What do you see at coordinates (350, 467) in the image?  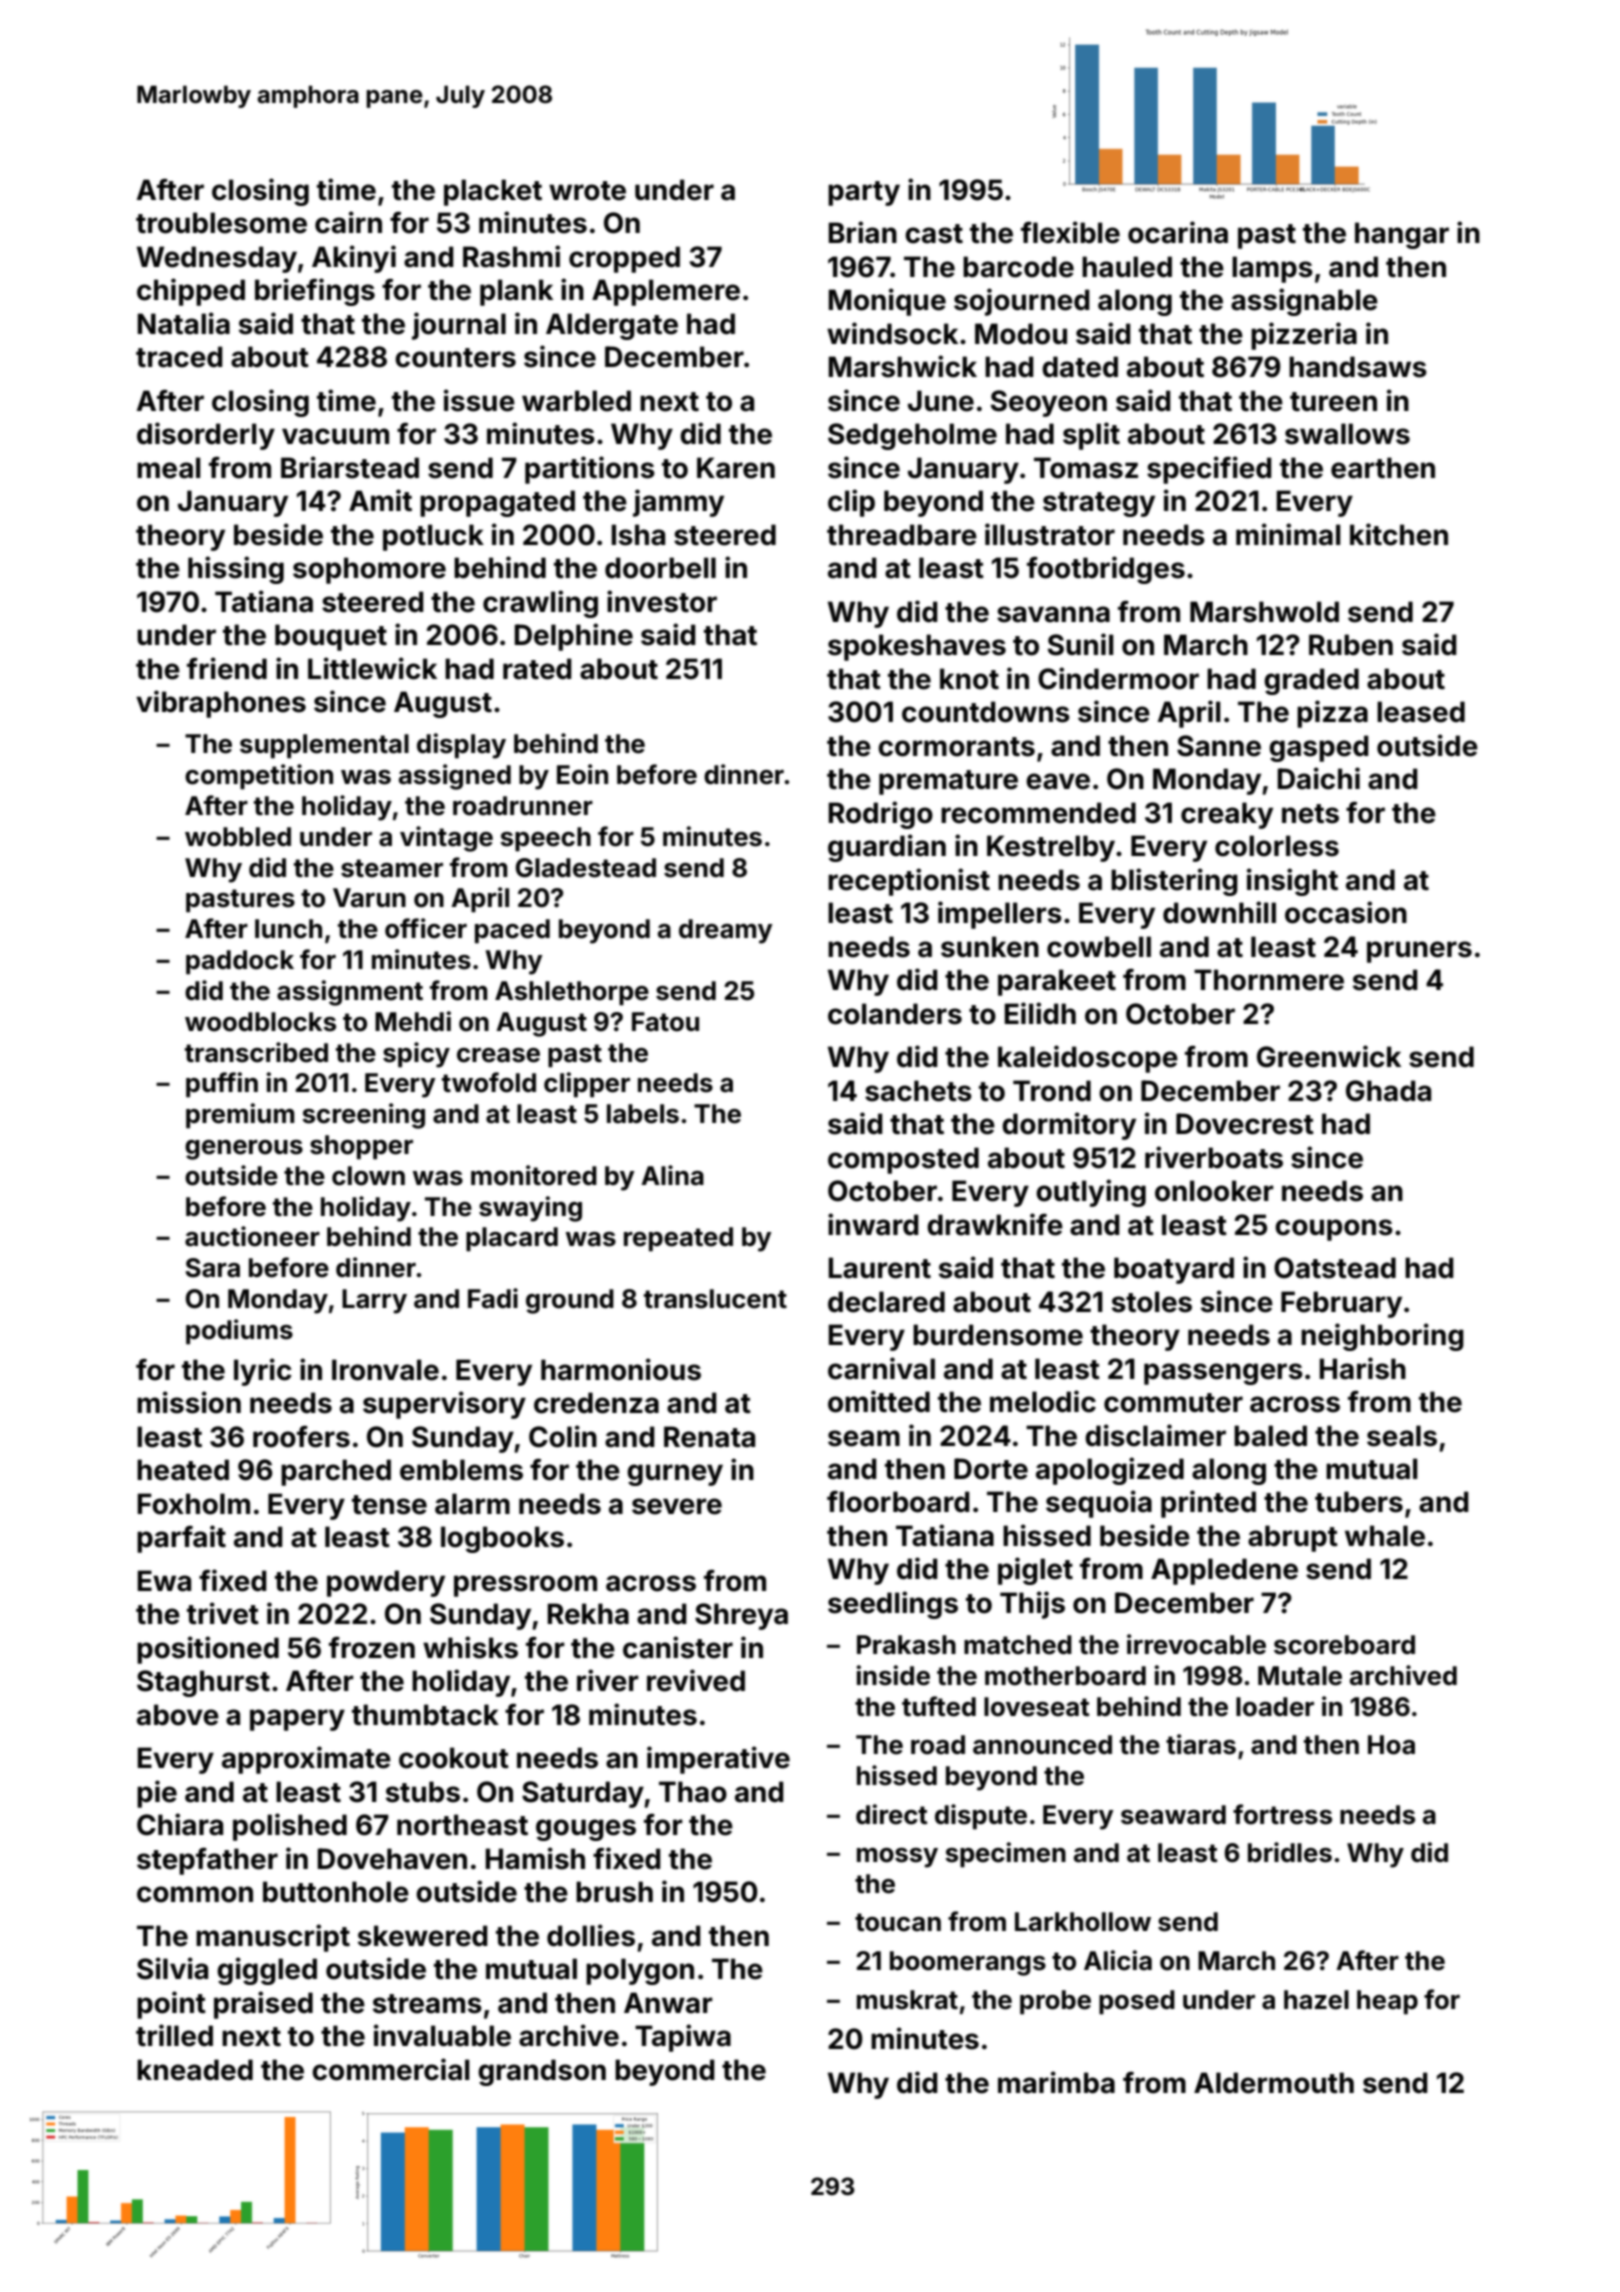 I see `Briarstead` at bounding box center [350, 467].
